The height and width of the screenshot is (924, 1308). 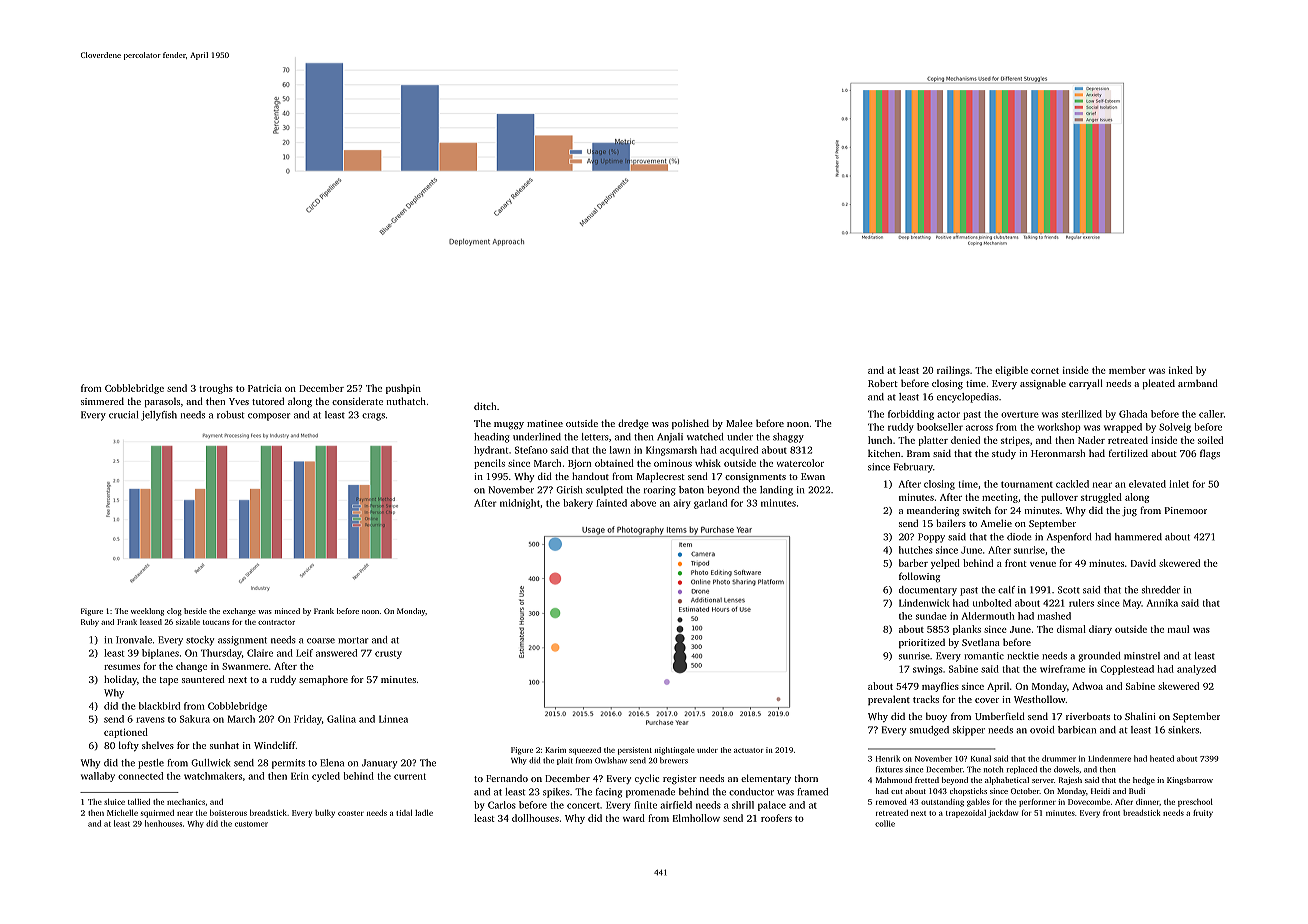 What do you see at coordinates (569, 490) in the screenshot?
I see `Girish` at bounding box center [569, 490].
